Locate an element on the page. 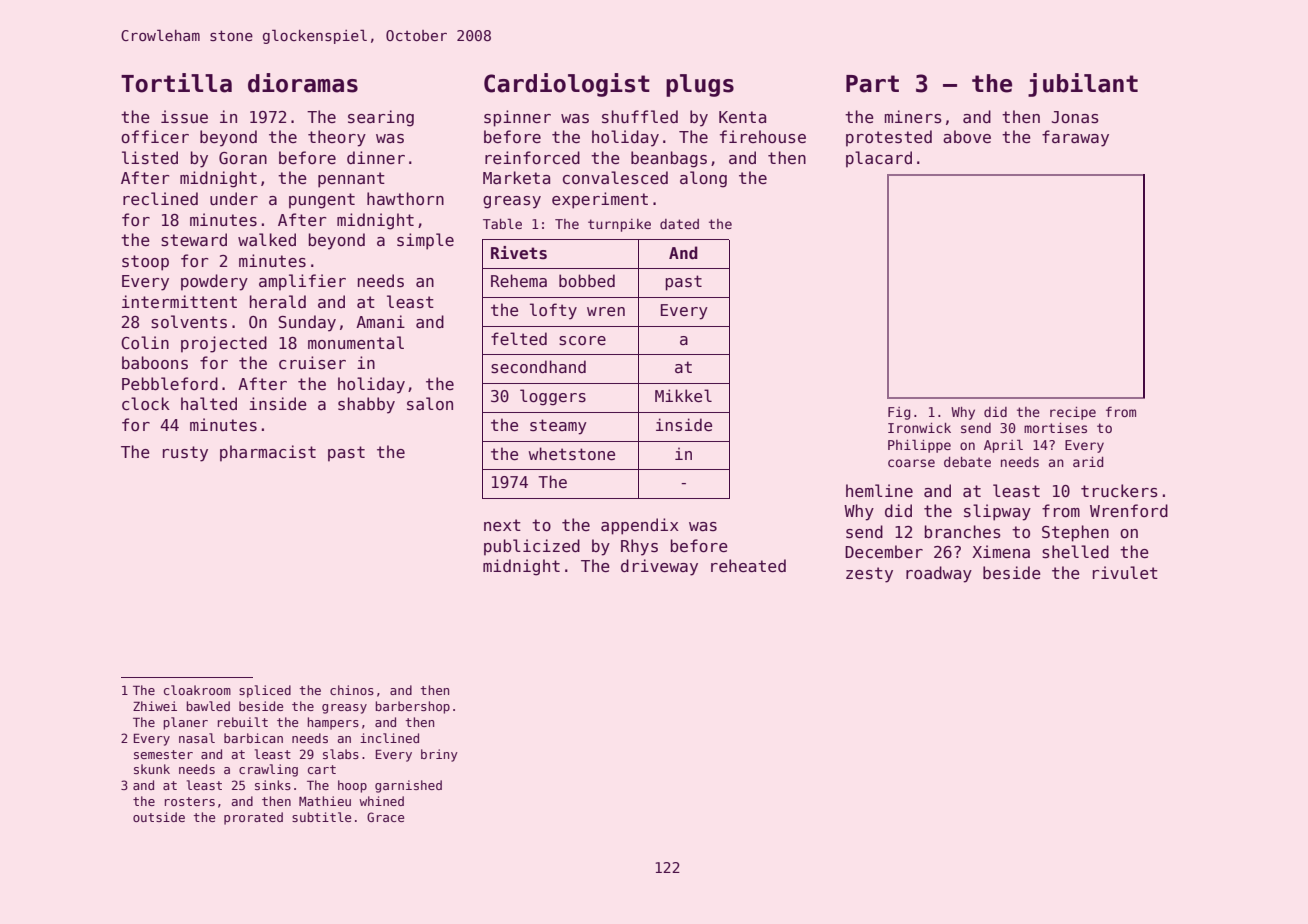 Image resolution: width=1308 pixels, height=924 pixels. rusty is located at coordinates (185, 454).
